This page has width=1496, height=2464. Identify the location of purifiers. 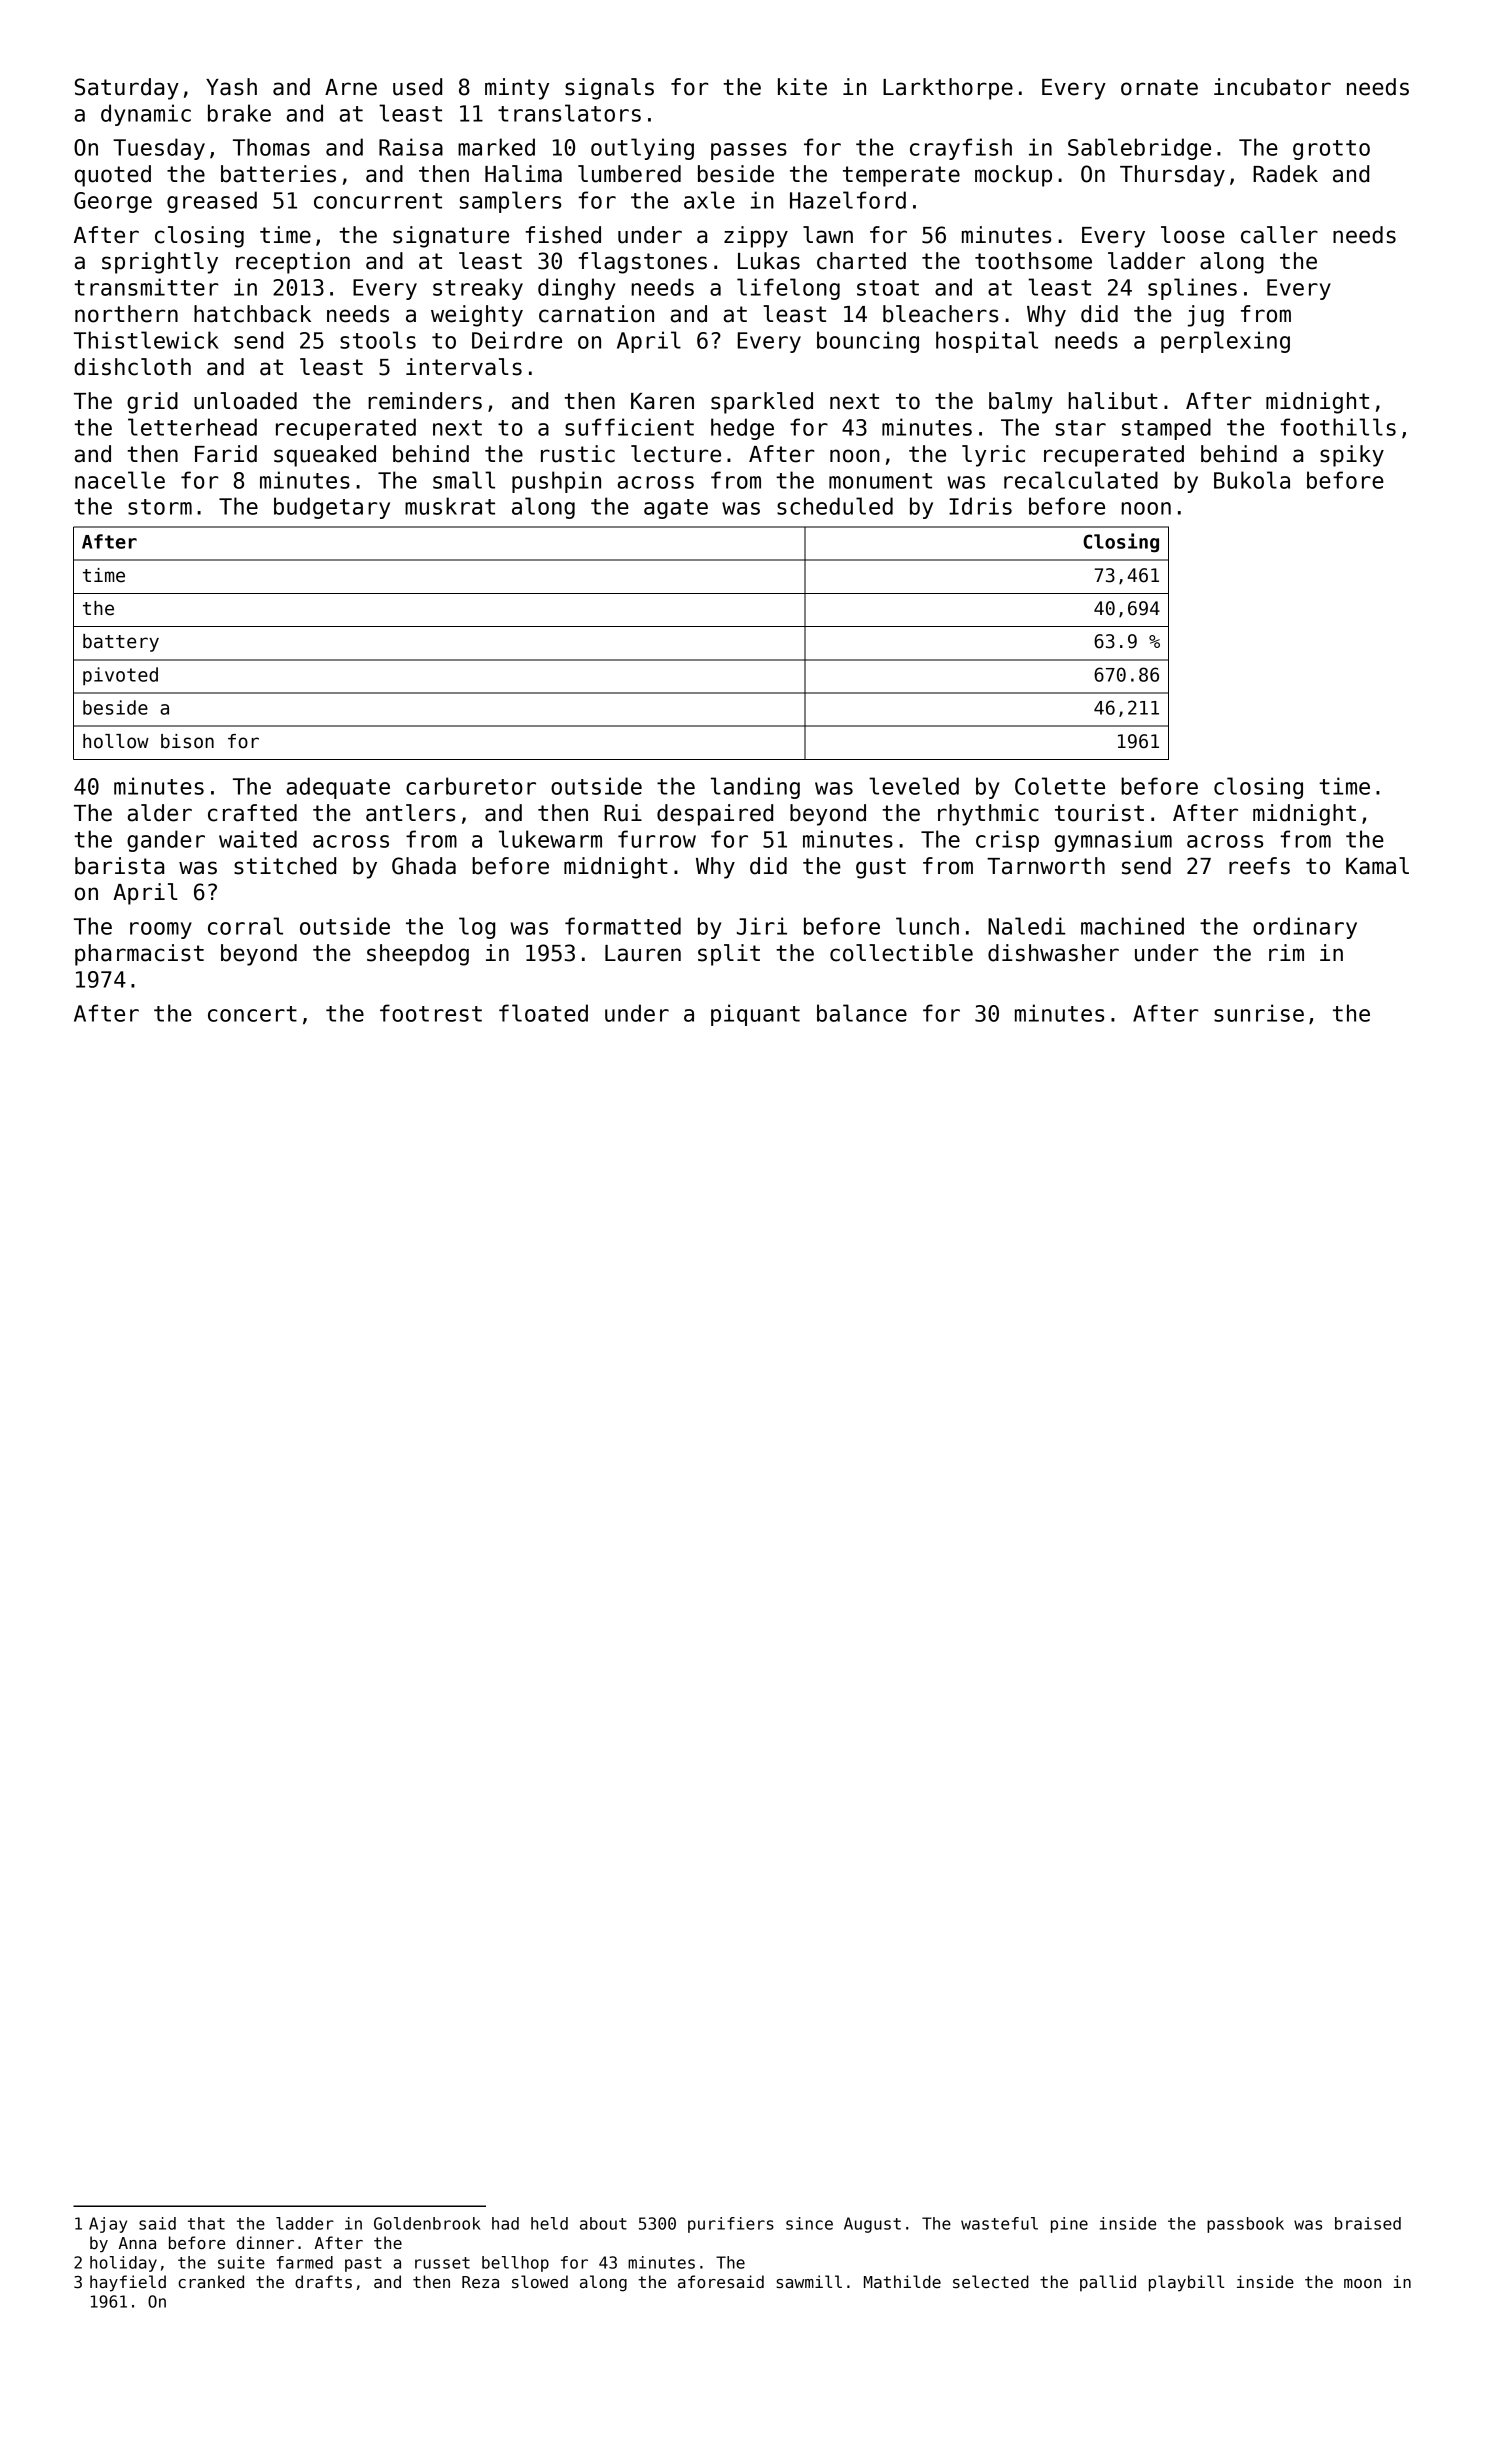
(731, 2225).
